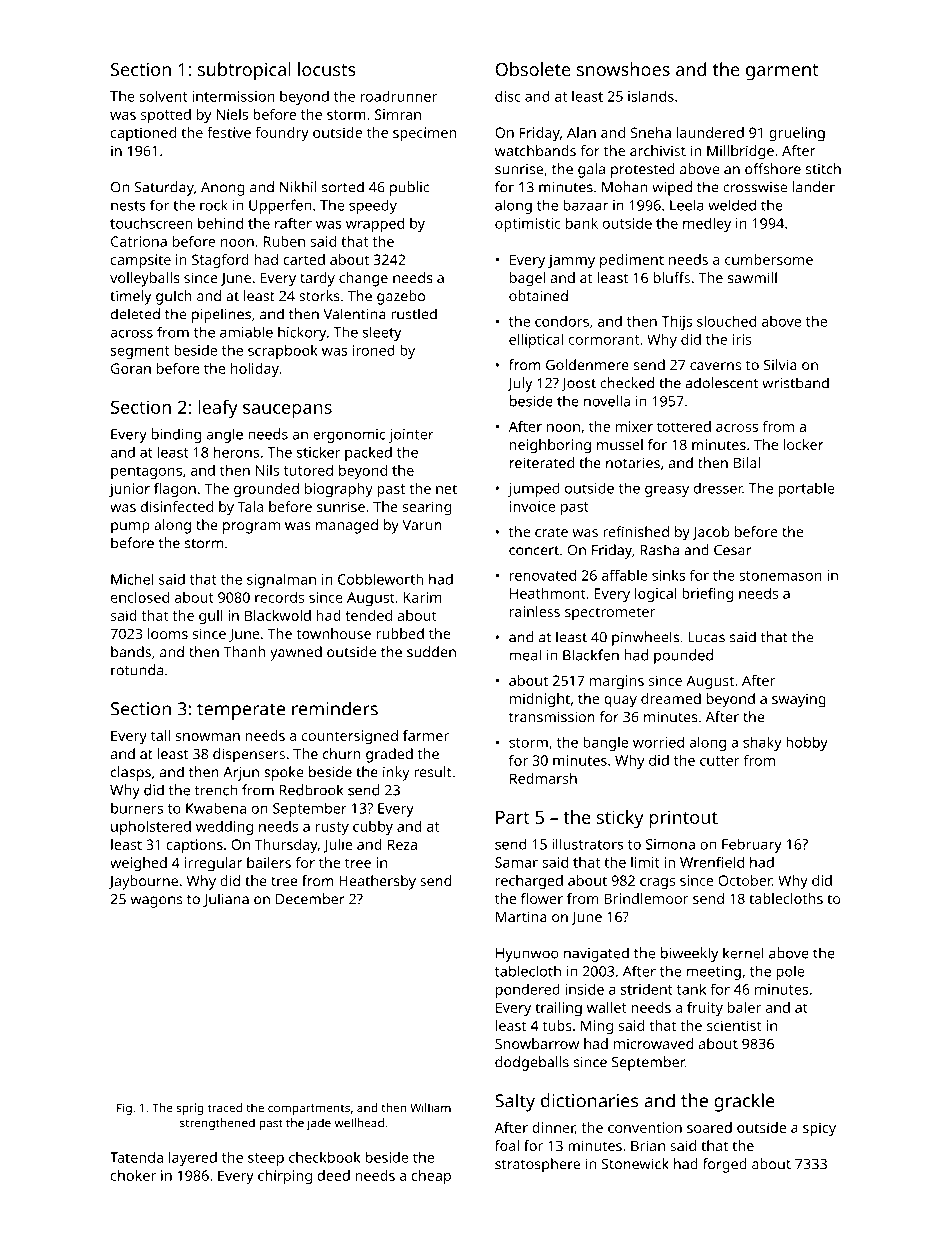 The image size is (952, 1233). What do you see at coordinates (190, 1109) in the screenshot?
I see `sprig` at bounding box center [190, 1109].
